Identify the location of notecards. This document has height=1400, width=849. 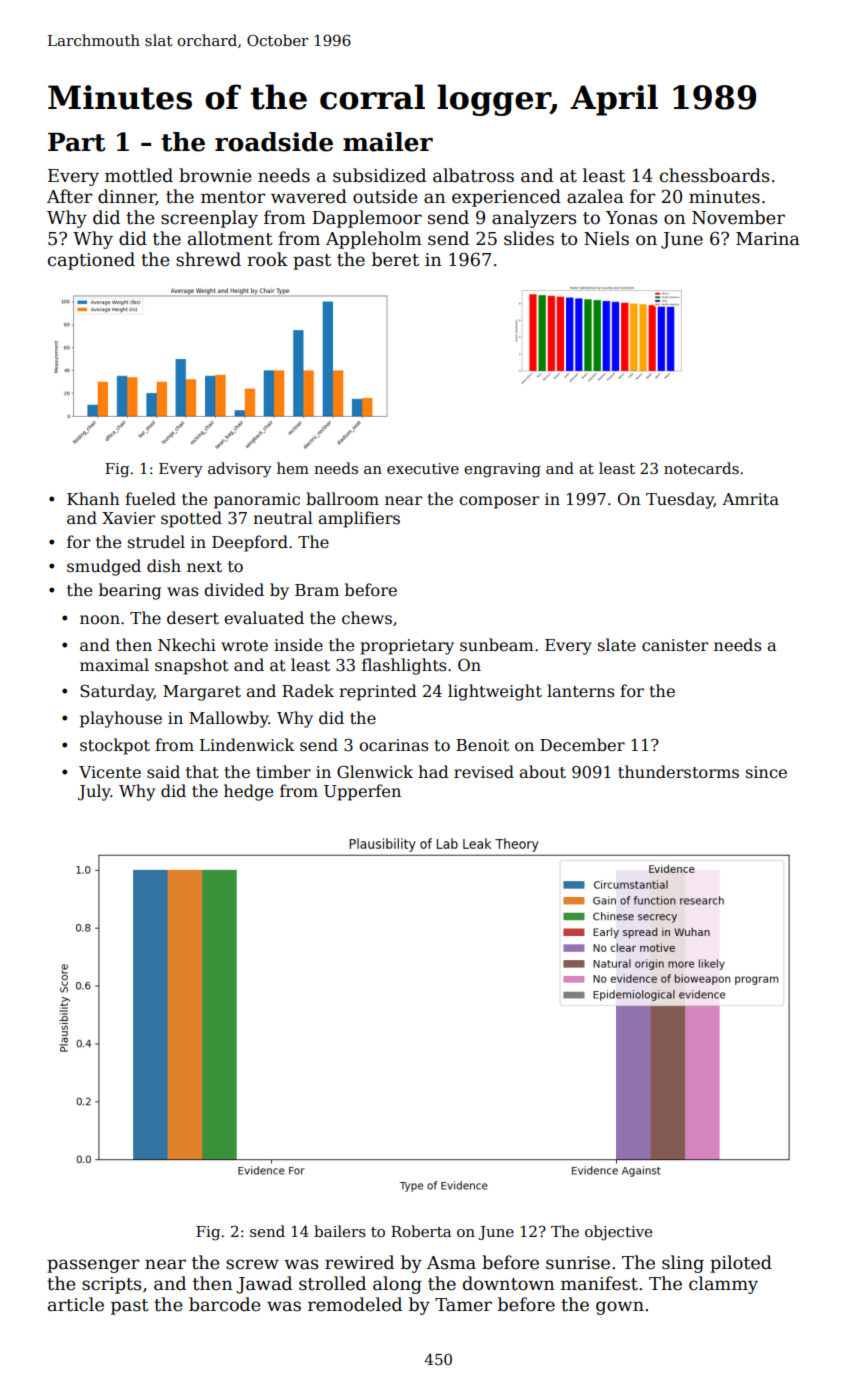
(701, 468).
